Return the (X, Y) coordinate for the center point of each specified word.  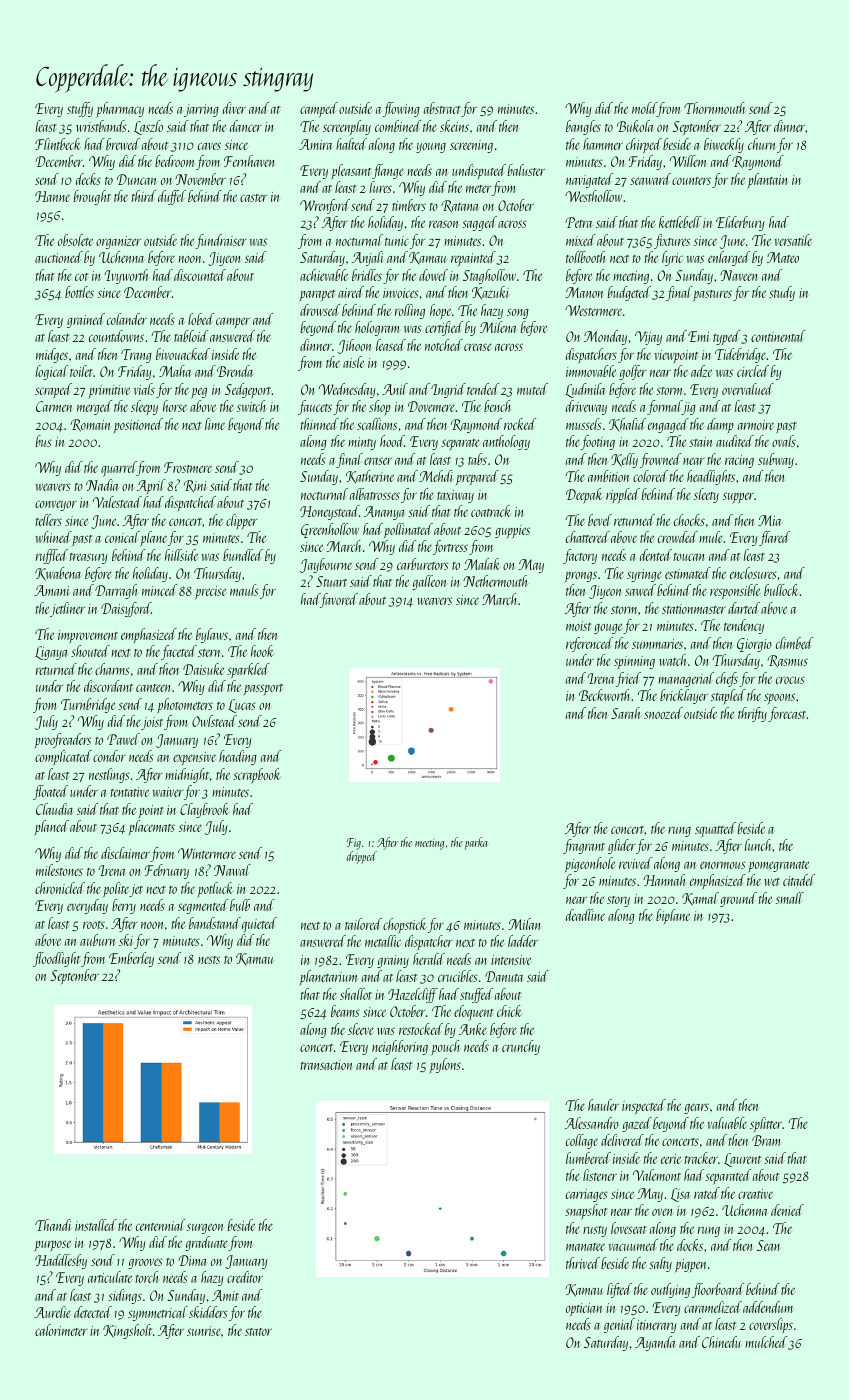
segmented (203, 906)
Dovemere (432, 406)
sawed (640, 590)
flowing (401, 109)
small (790, 898)
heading (238, 757)
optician (584, 1309)
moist (578, 626)
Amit (225, 1295)
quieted (259, 925)
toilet (81, 371)
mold (644, 109)
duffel (172, 197)
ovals (784, 441)
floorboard (718, 1290)
